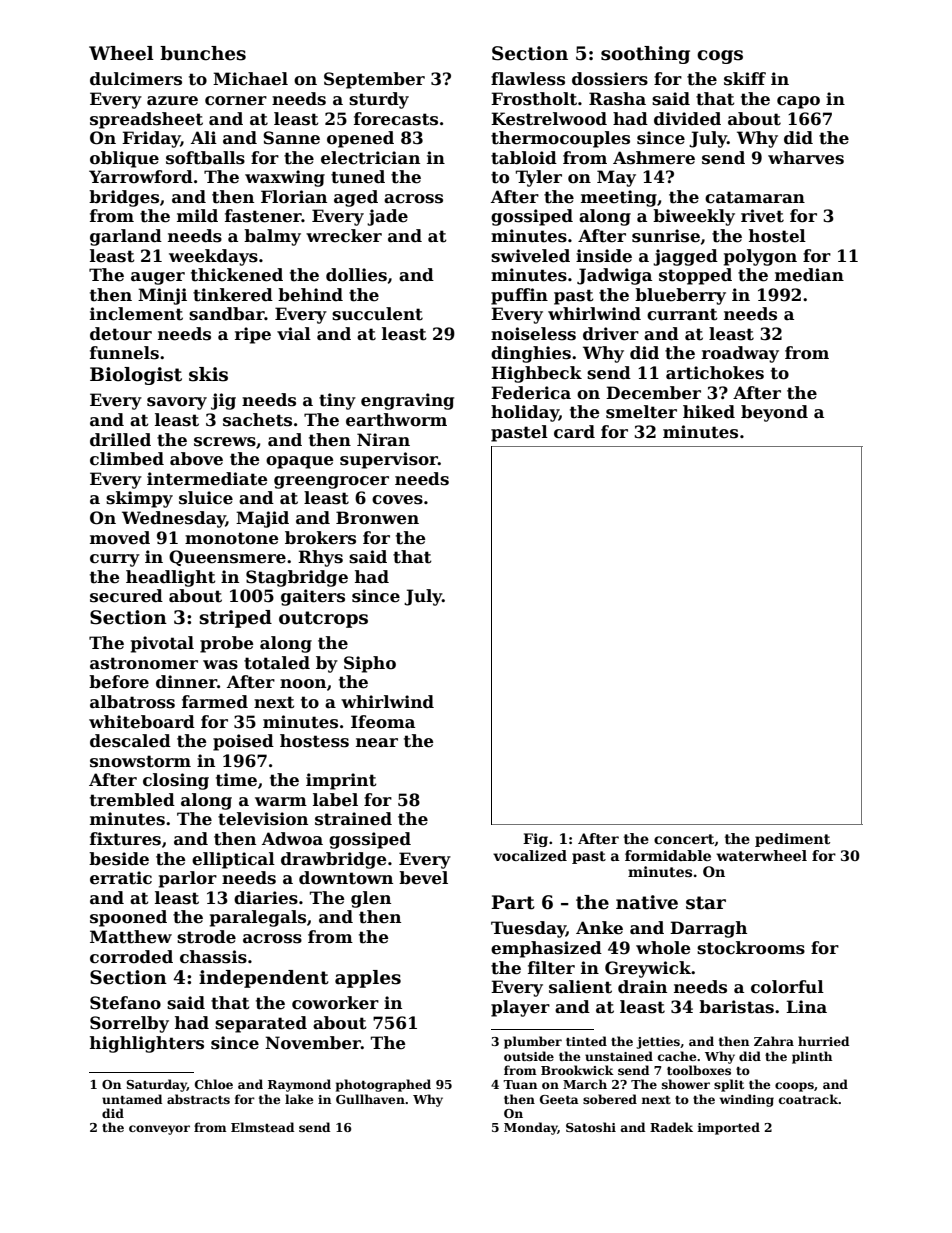 The image size is (952, 1233). Describe the element at coordinates (203, 53) in the screenshot. I see `bunches` at that location.
